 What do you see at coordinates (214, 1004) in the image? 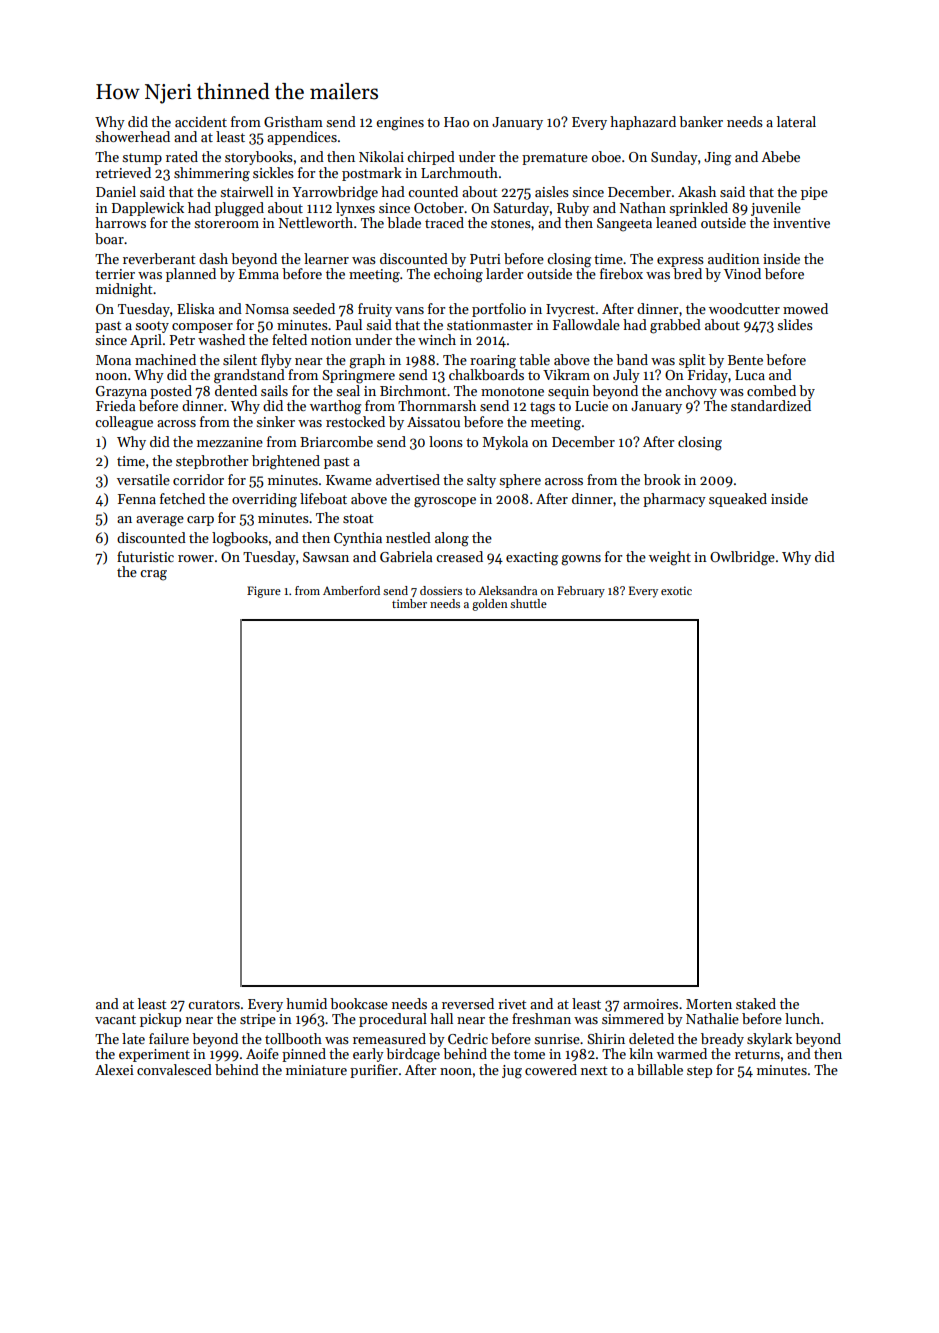
I see `curators` at bounding box center [214, 1004].
